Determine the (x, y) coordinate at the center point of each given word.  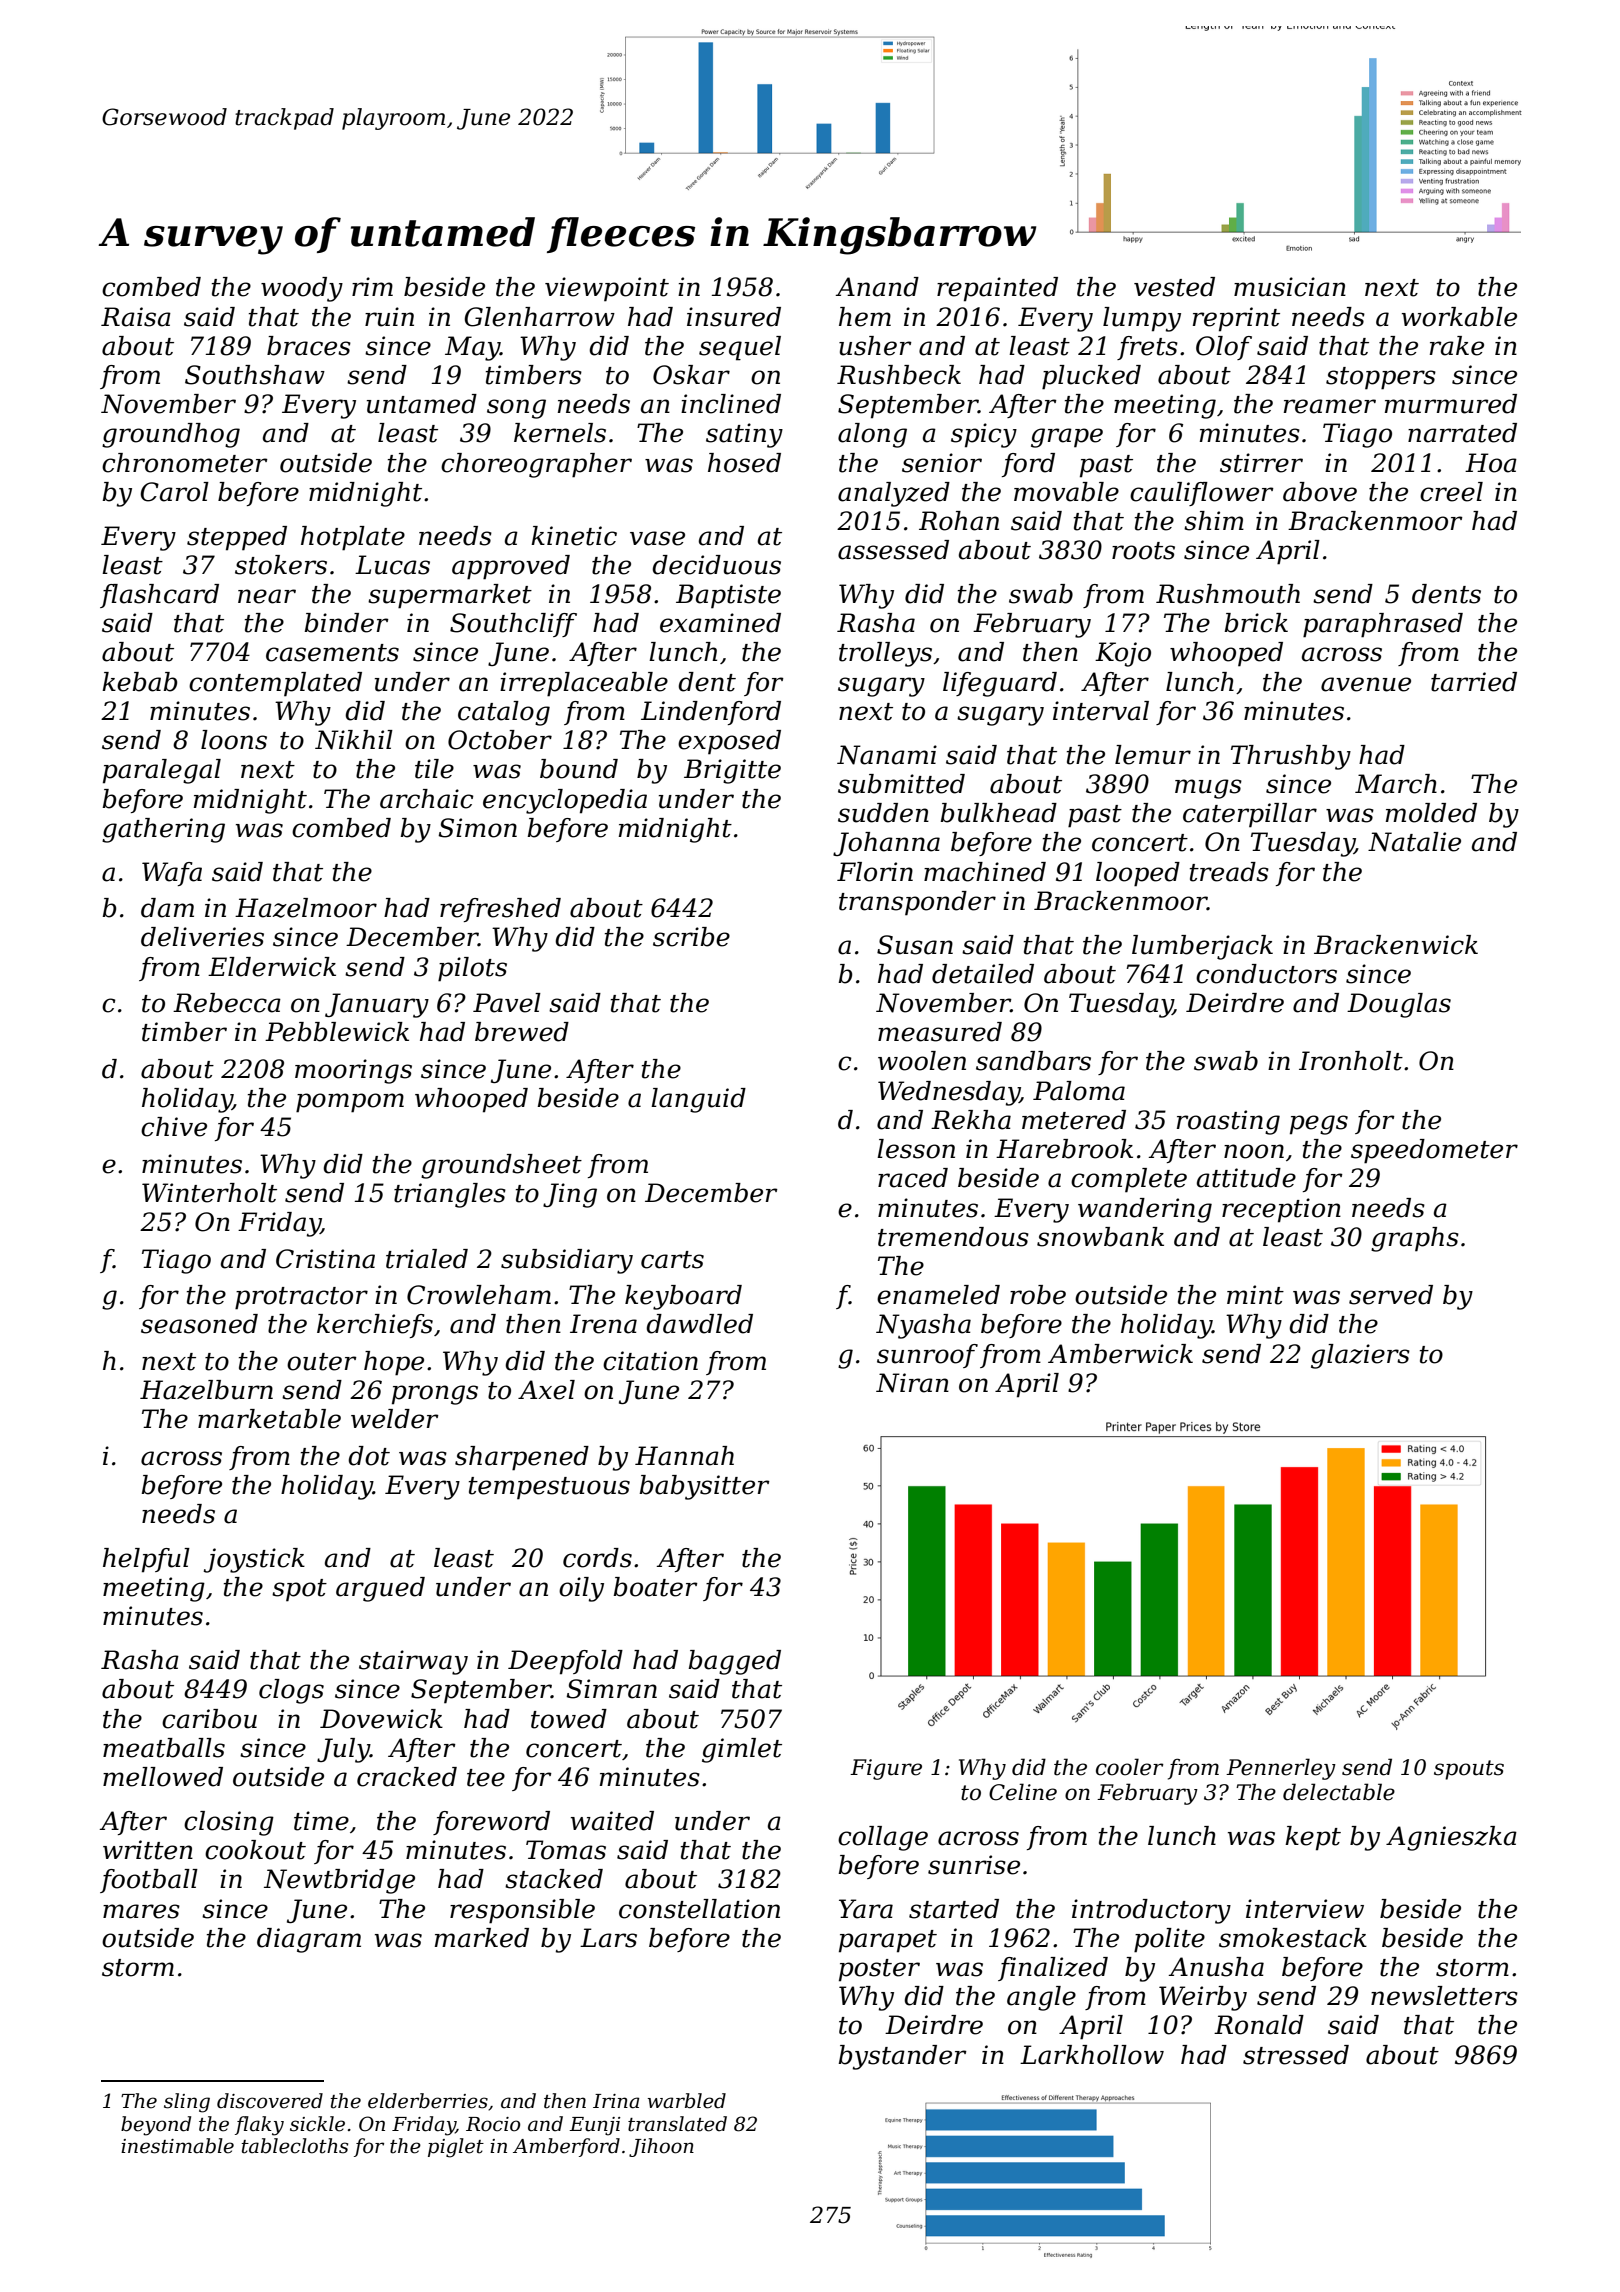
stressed (1296, 2055)
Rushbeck (899, 375)
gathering (163, 830)
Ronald (1259, 2025)
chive (174, 1127)
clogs (291, 1691)
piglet (456, 2148)
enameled (938, 1295)
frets (1147, 348)
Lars (608, 1938)
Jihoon (661, 2147)
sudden (883, 813)
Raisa (136, 317)
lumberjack (1202, 947)
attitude (1246, 1178)
